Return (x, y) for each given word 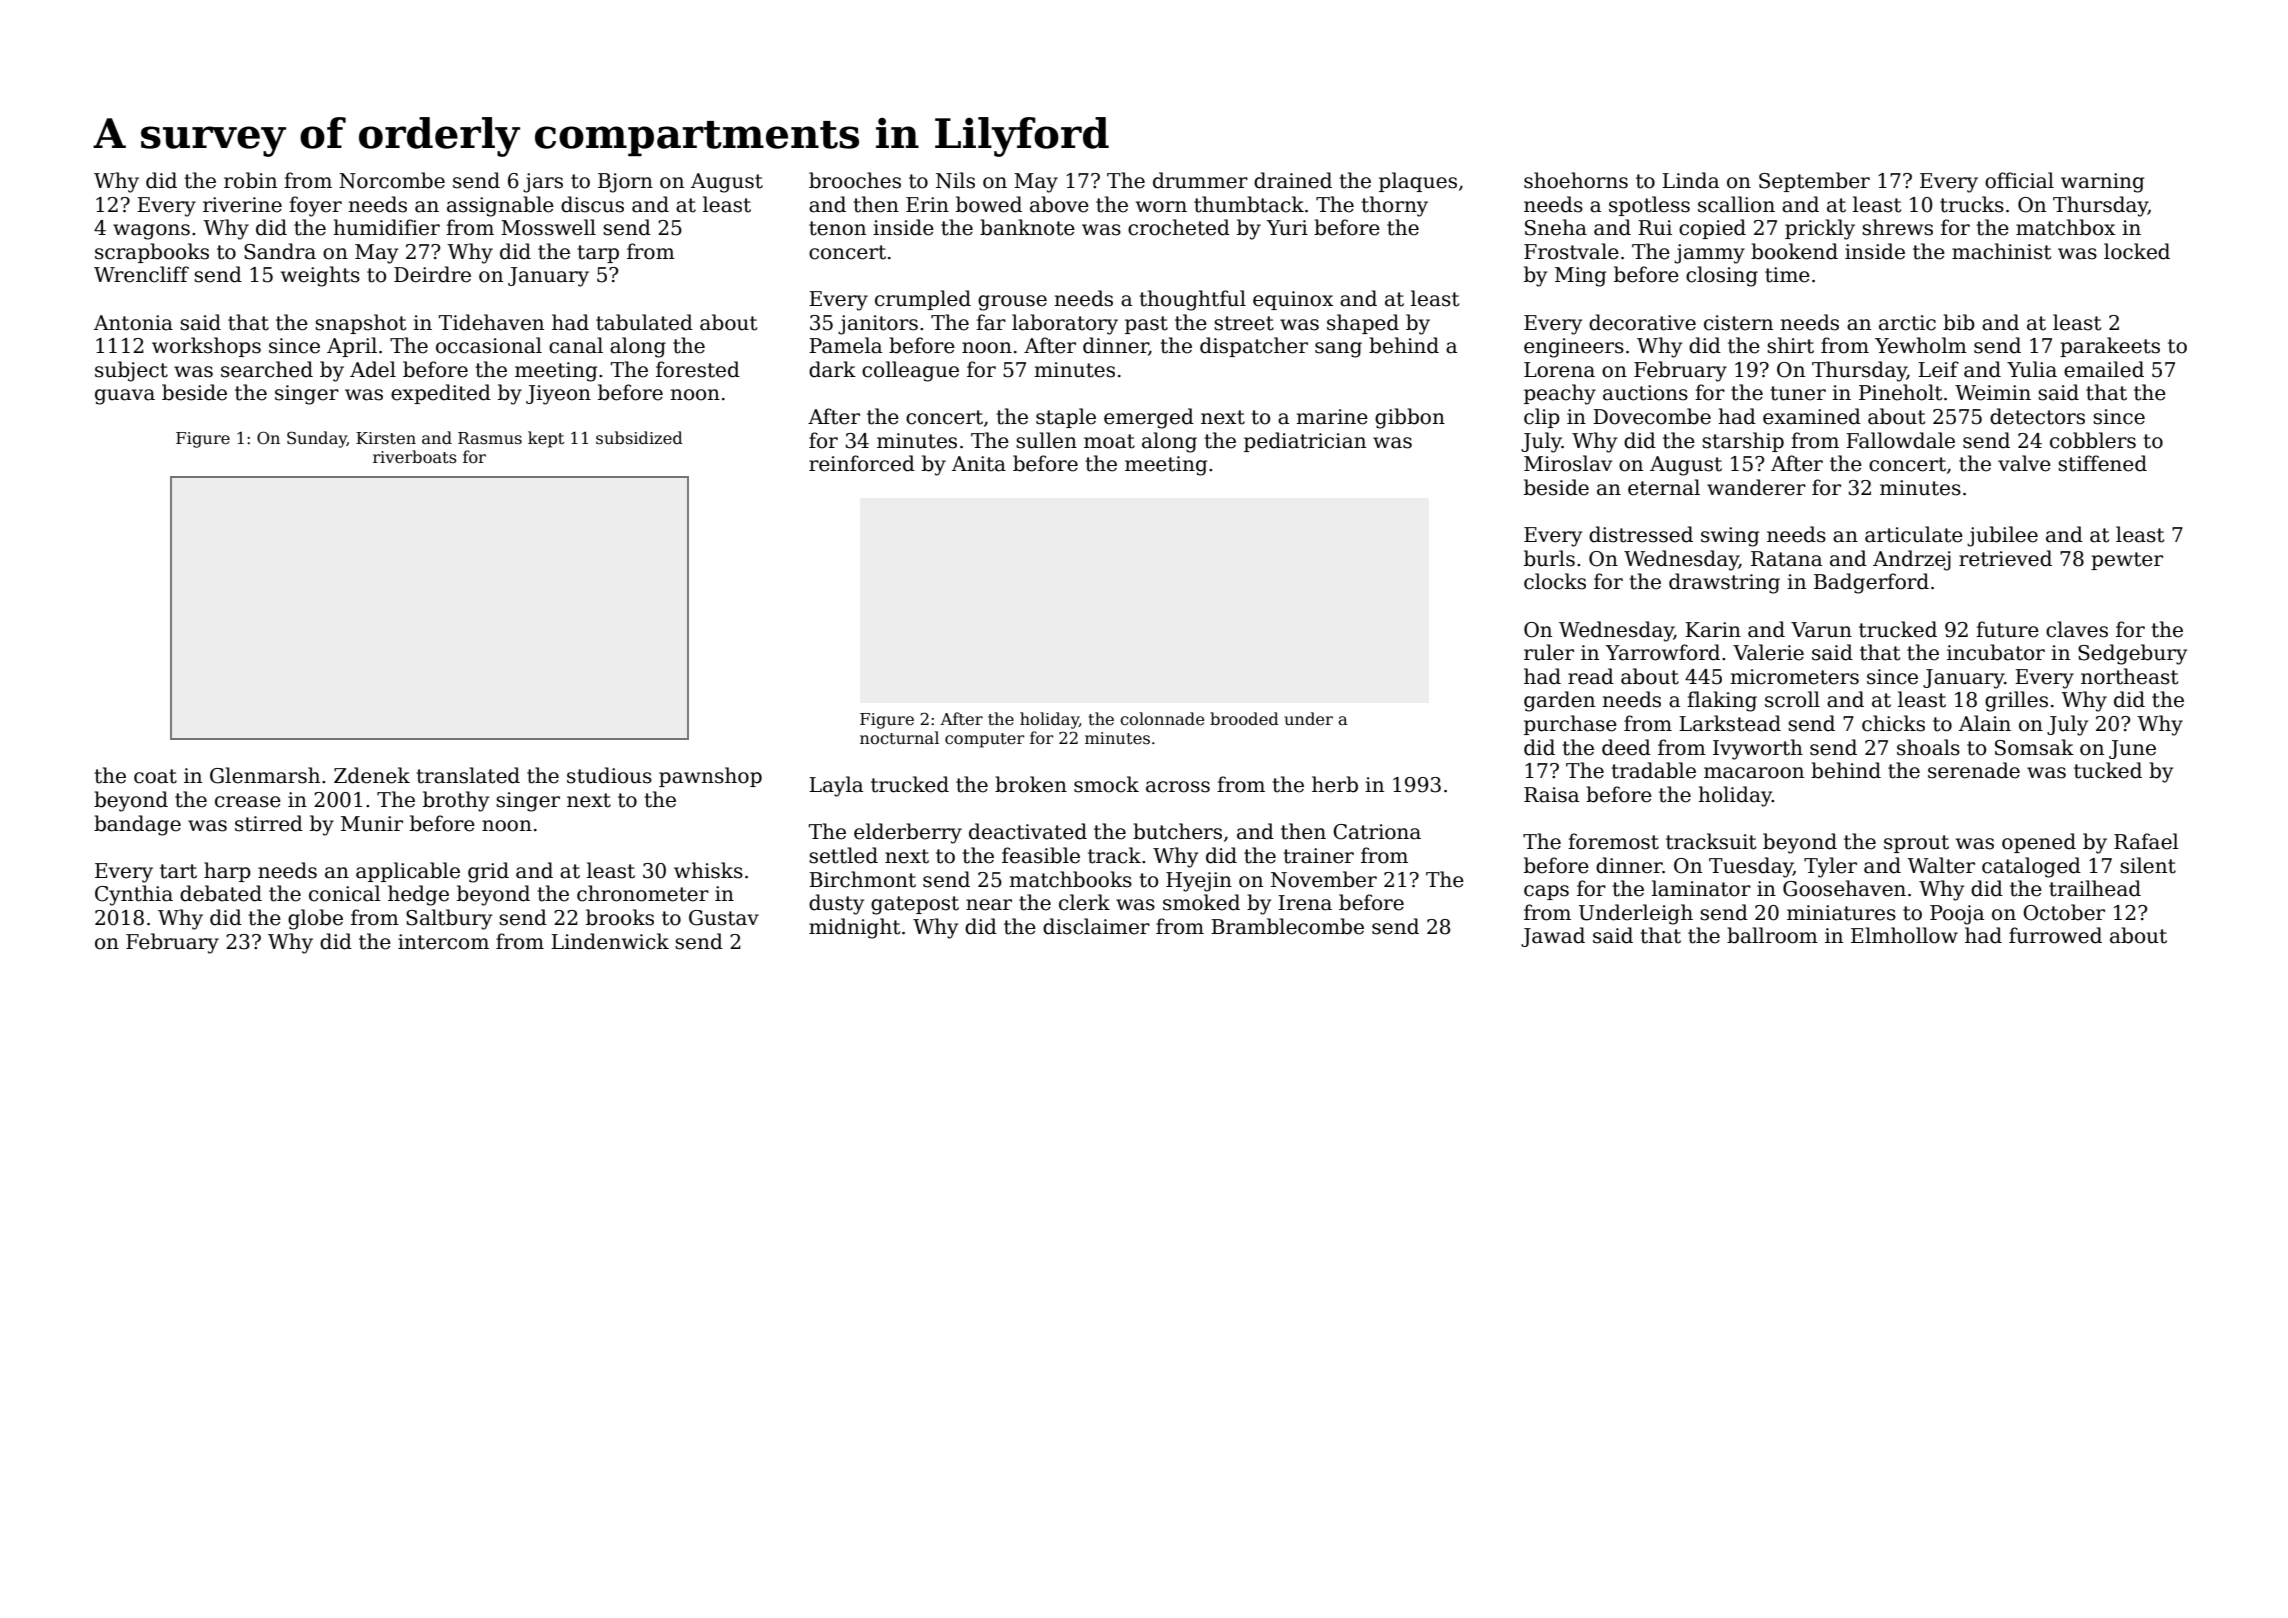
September (1814, 182)
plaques (1418, 182)
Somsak (2034, 747)
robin (250, 180)
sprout (1916, 844)
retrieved (2005, 558)
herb (1335, 784)
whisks (708, 870)
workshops (206, 347)
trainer (1318, 856)
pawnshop (710, 777)
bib (1959, 322)
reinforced (862, 463)
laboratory (1065, 324)
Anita (979, 464)
